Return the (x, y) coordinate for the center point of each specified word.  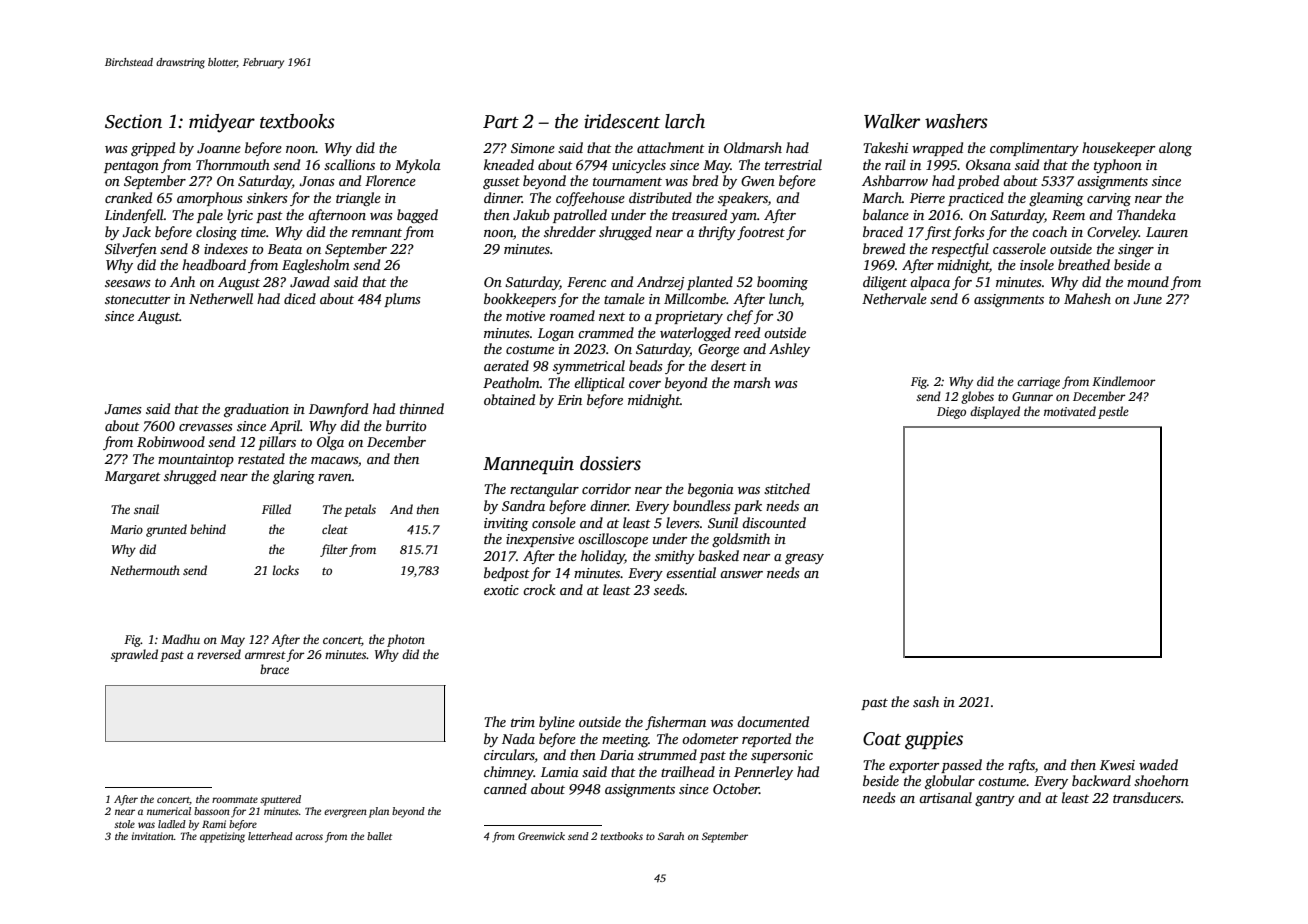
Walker (892, 121)
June (1147, 299)
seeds (669, 589)
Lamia (560, 772)
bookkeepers (520, 300)
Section (133, 121)
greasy (804, 559)
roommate (235, 800)
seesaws (128, 283)
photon (406, 640)
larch (685, 121)
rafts (1021, 766)
